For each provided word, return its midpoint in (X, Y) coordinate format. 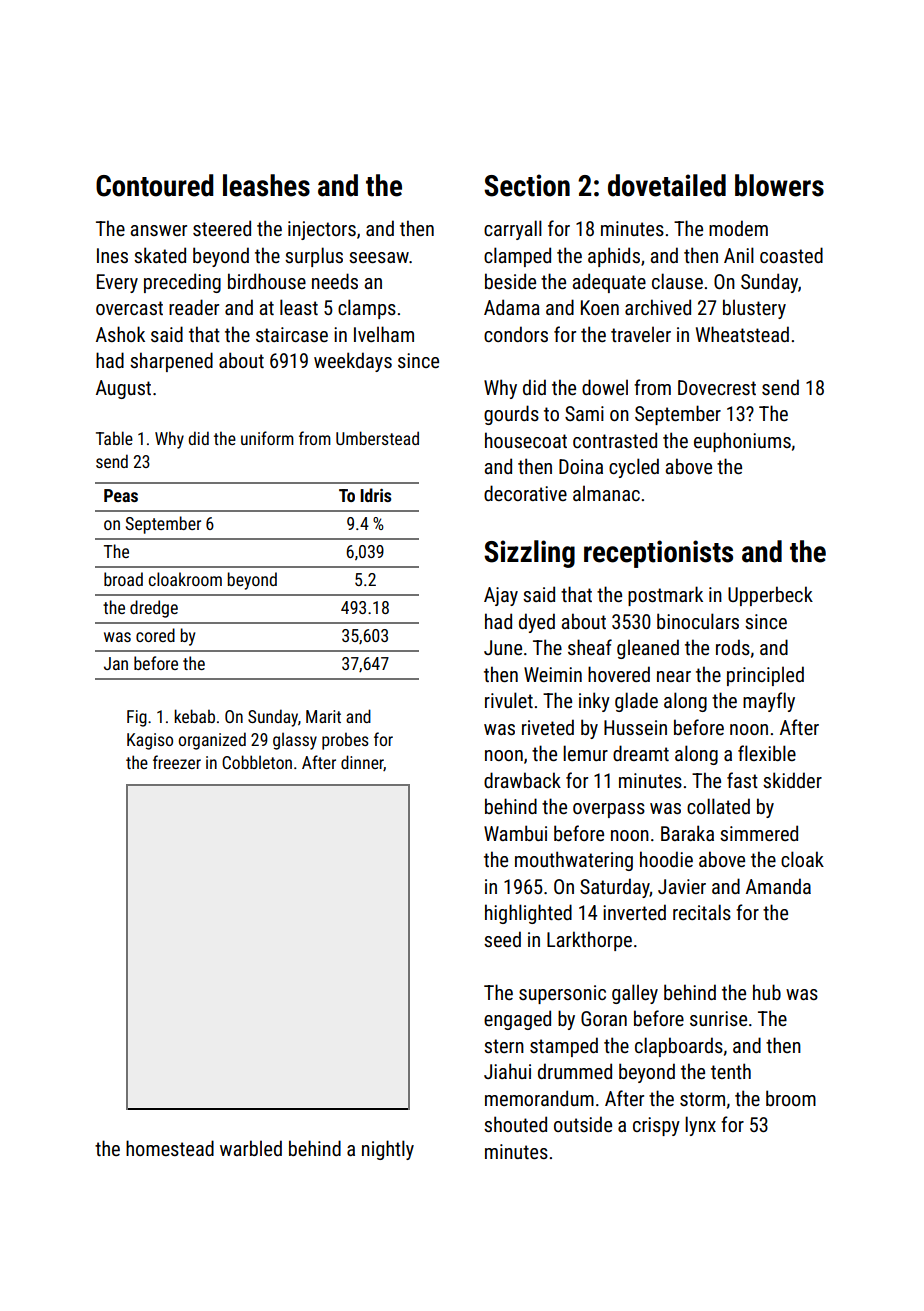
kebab (194, 716)
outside (583, 1124)
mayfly (769, 702)
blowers (779, 185)
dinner (362, 763)
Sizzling (529, 554)
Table (114, 438)
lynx (700, 1126)
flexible (767, 753)
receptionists (658, 554)
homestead (170, 1148)
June (503, 647)
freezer (177, 762)
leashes (266, 185)
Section (527, 185)
